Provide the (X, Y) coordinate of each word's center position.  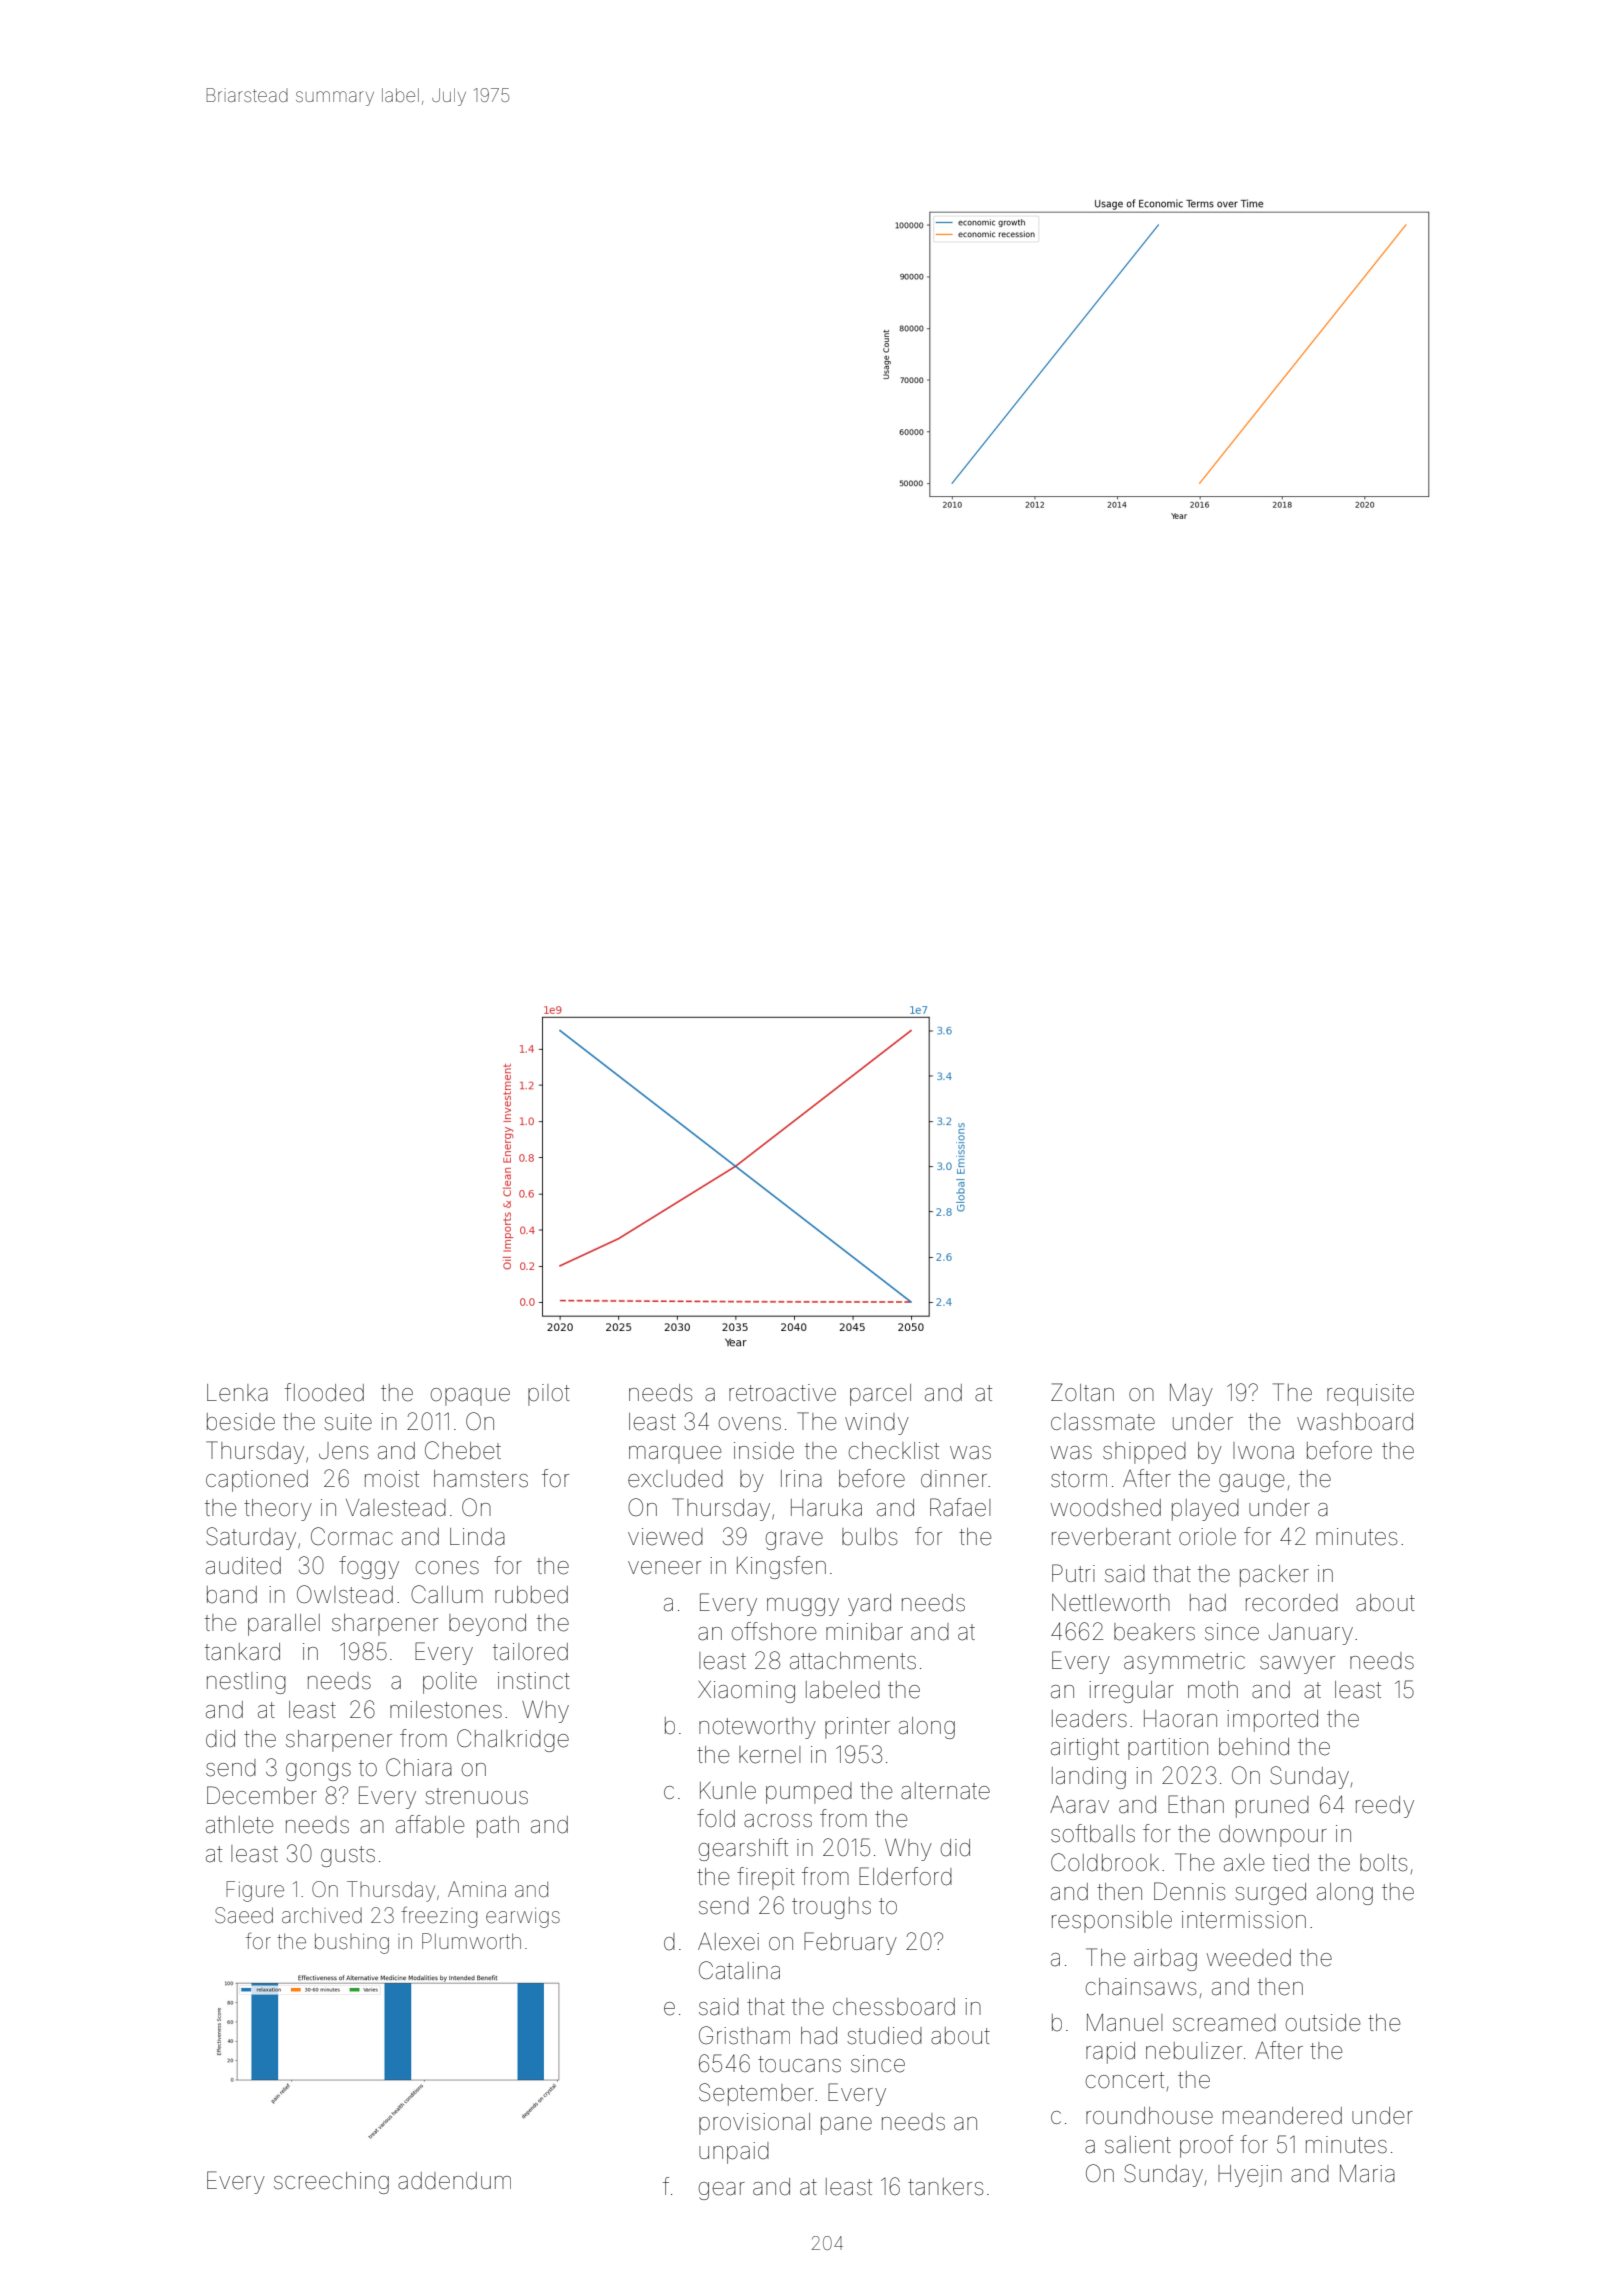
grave (794, 1541)
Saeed (244, 1915)
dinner (954, 1479)
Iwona (1263, 1451)
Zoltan (1082, 1392)
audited (243, 1566)
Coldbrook (1105, 1862)
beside (241, 1422)
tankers (945, 2187)
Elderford (905, 1876)
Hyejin (1250, 2176)
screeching (331, 2183)
